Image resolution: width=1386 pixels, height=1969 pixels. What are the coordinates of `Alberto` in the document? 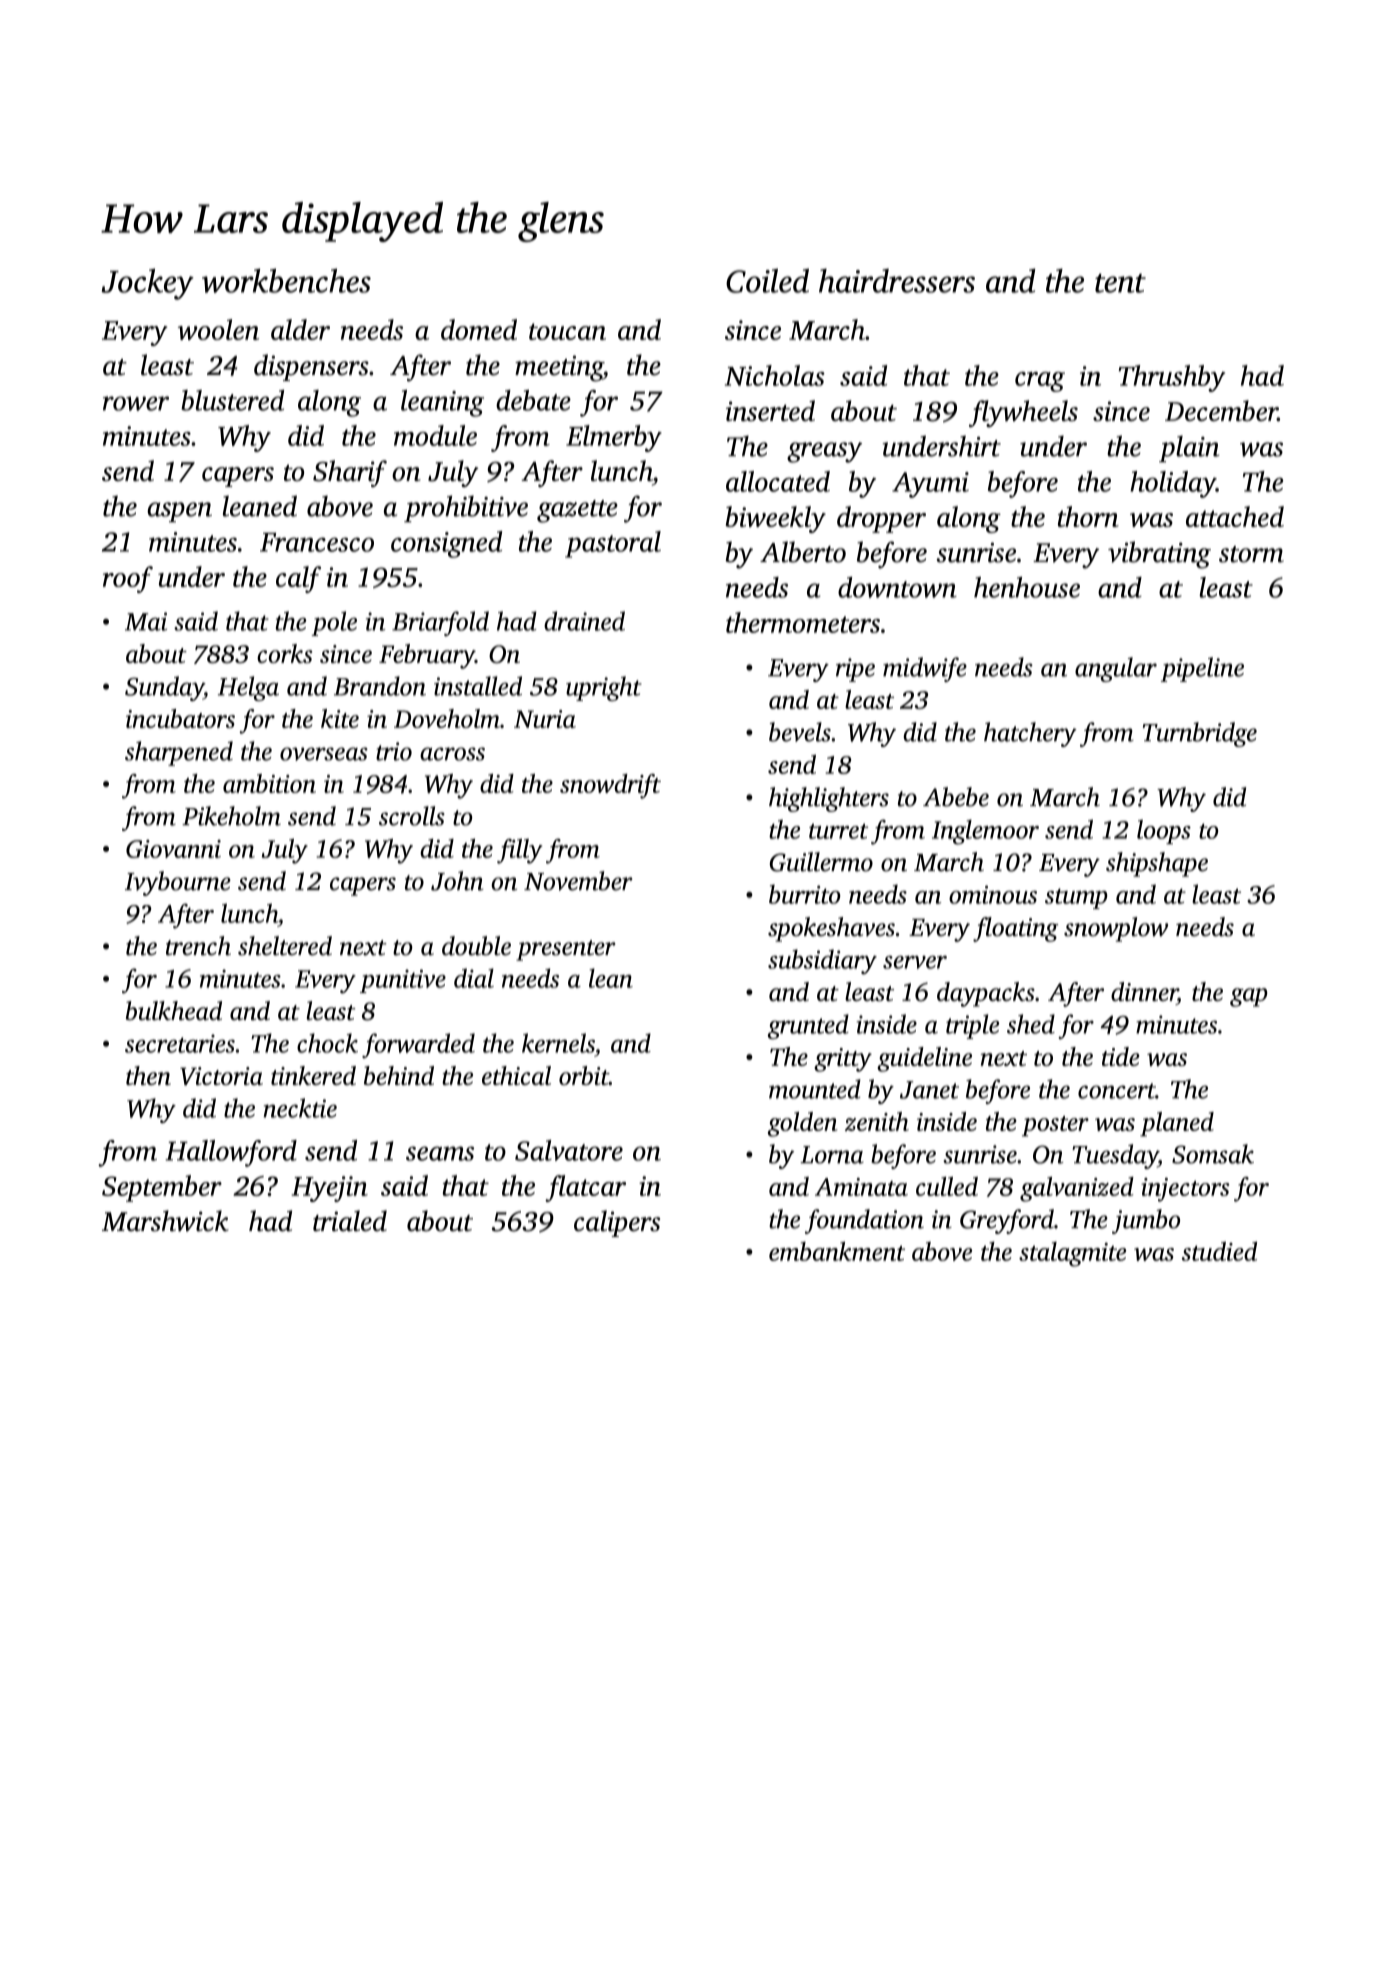 It's located at (803, 552).
